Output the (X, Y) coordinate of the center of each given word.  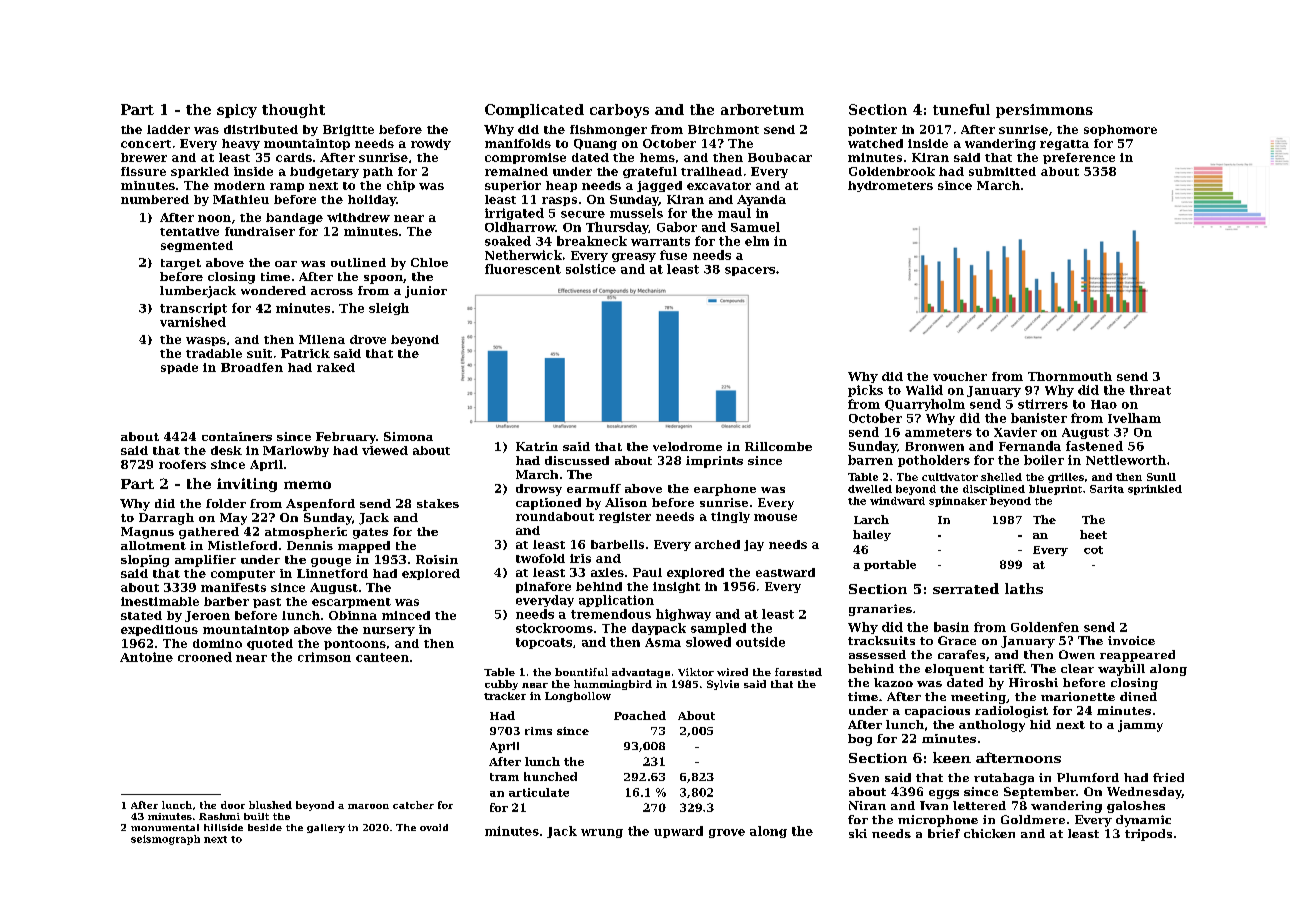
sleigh (389, 309)
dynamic (1143, 821)
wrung (602, 833)
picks (865, 391)
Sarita (1107, 489)
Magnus (147, 533)
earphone (725, 490)
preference (1079, 158)
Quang (595, 144)
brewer (144, 157)
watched (875, 143)
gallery (326, 828)
